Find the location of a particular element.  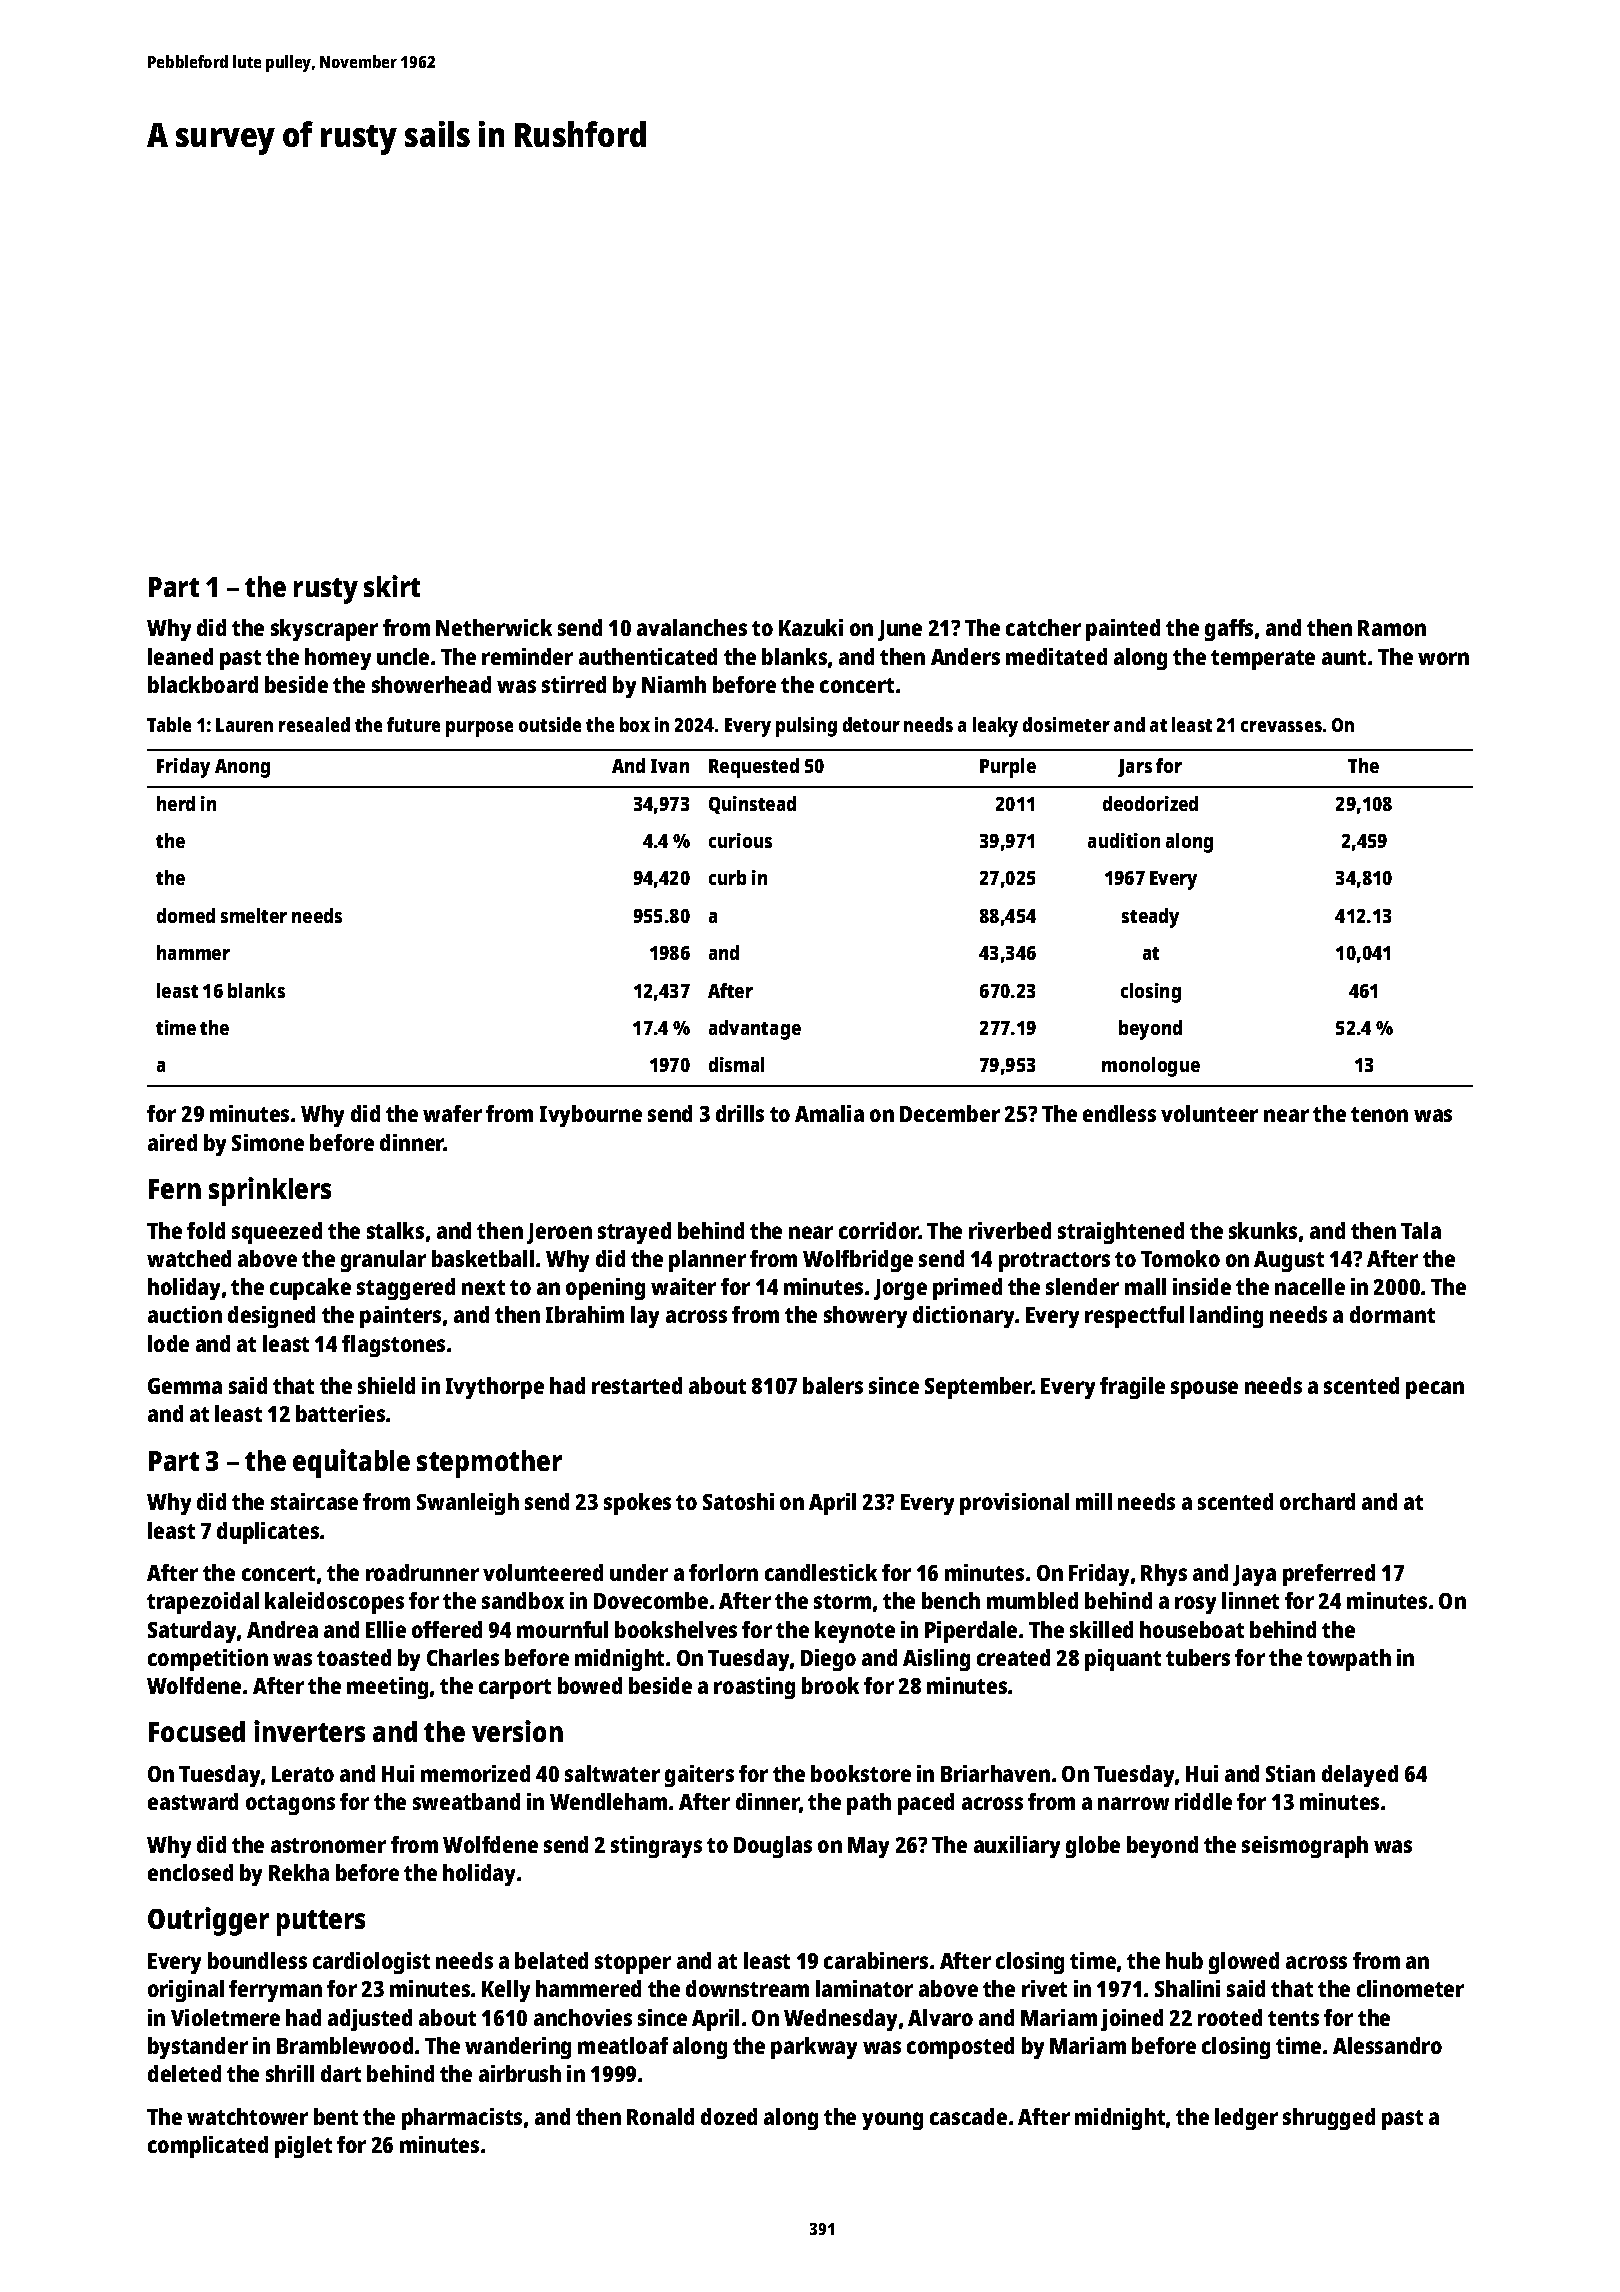

Purple is located at coordinates (1008, 768).
